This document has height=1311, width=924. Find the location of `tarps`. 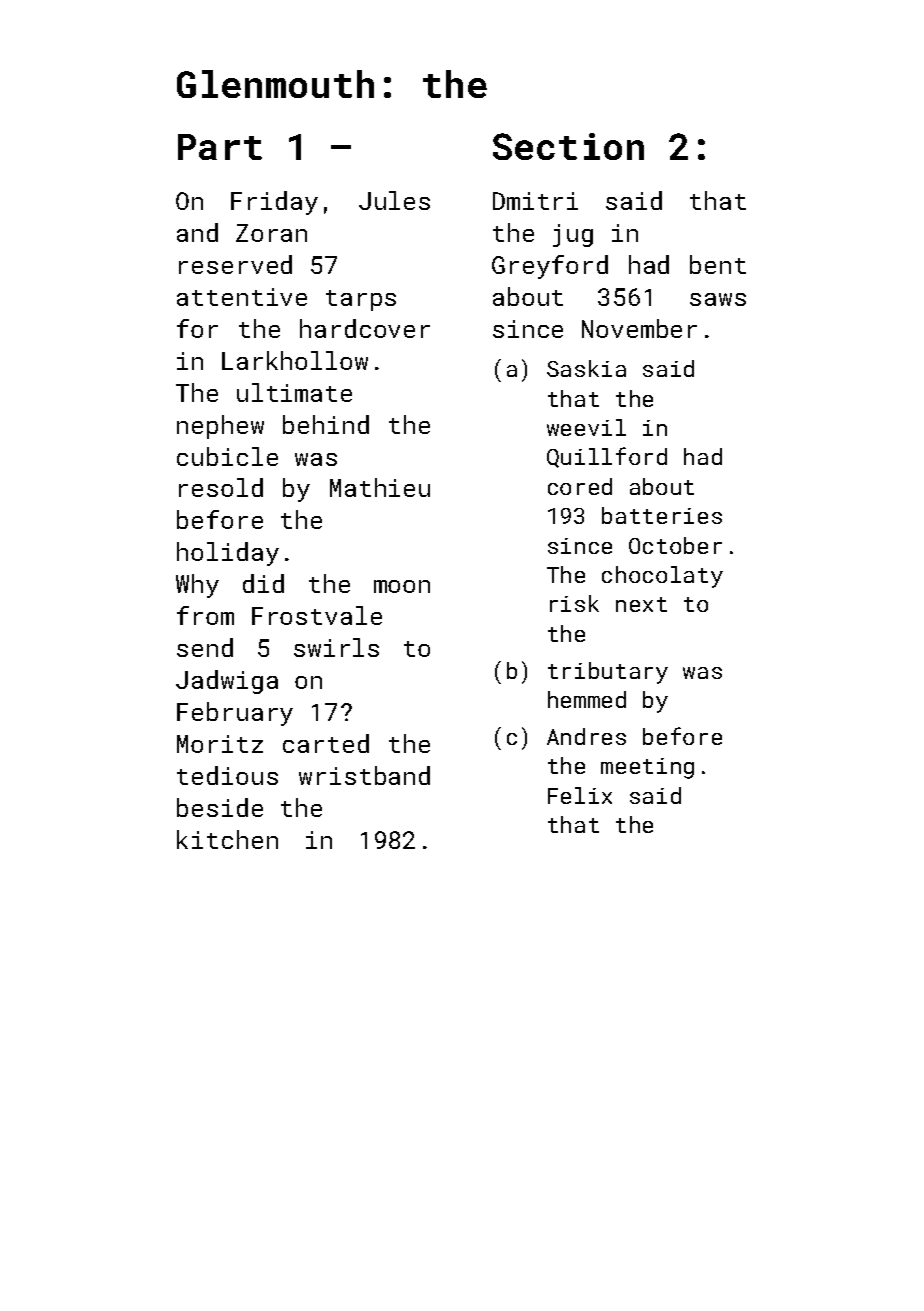

tarps is located at coordinates (361, 300).
